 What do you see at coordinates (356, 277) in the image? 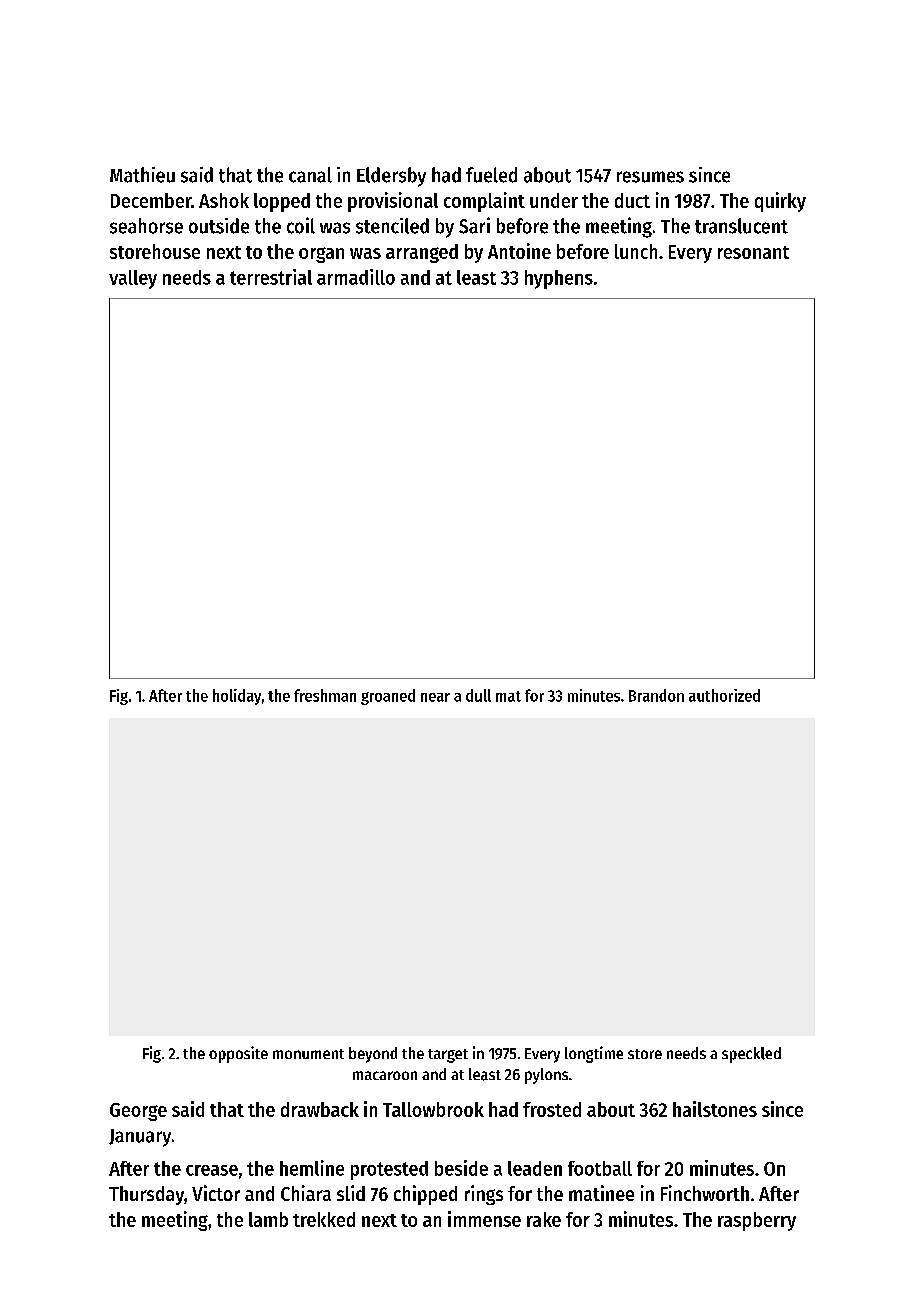
I see `armadillo` at bounding box center [356, 277].
